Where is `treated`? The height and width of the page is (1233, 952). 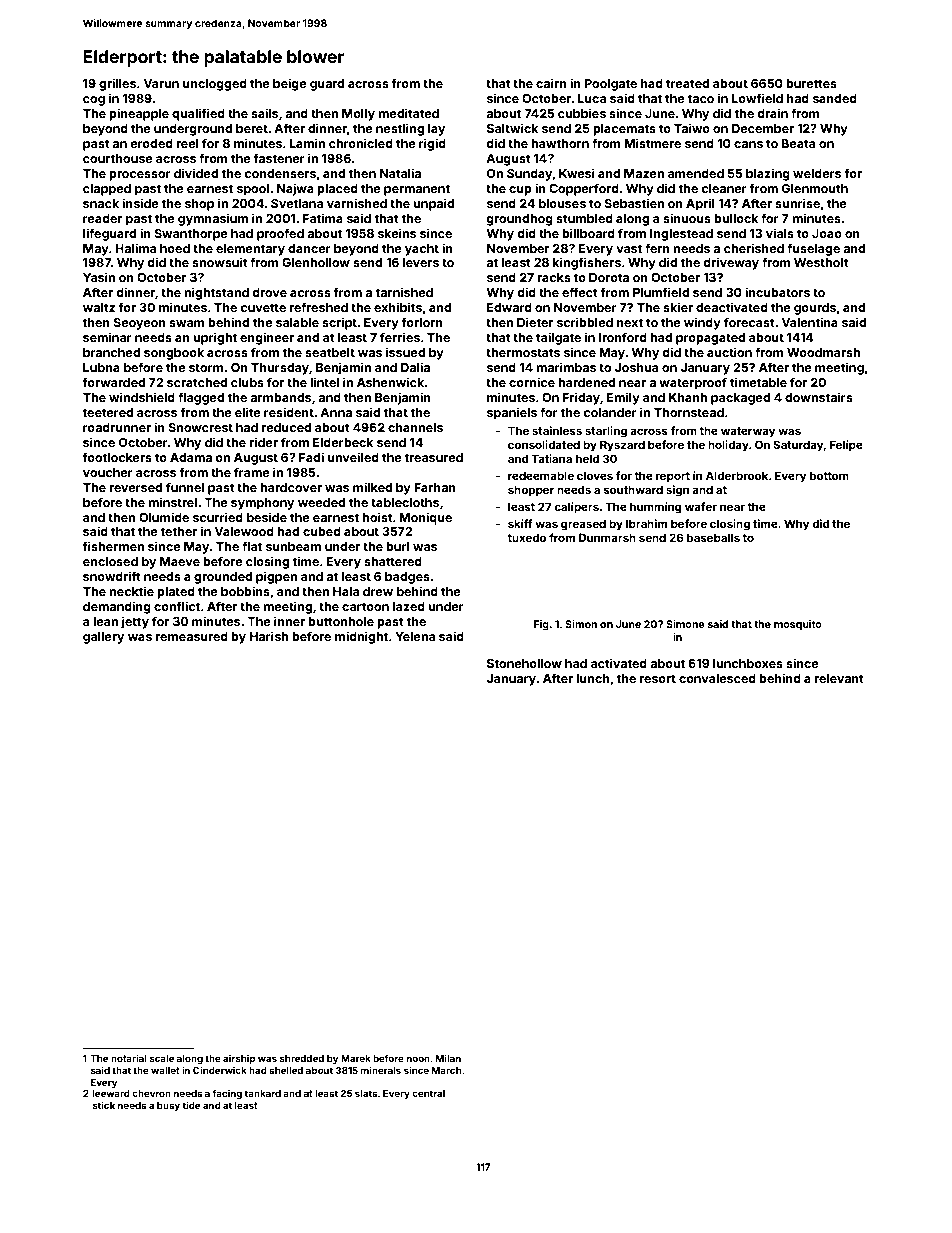
treated is located at coordinates (687, 83).
